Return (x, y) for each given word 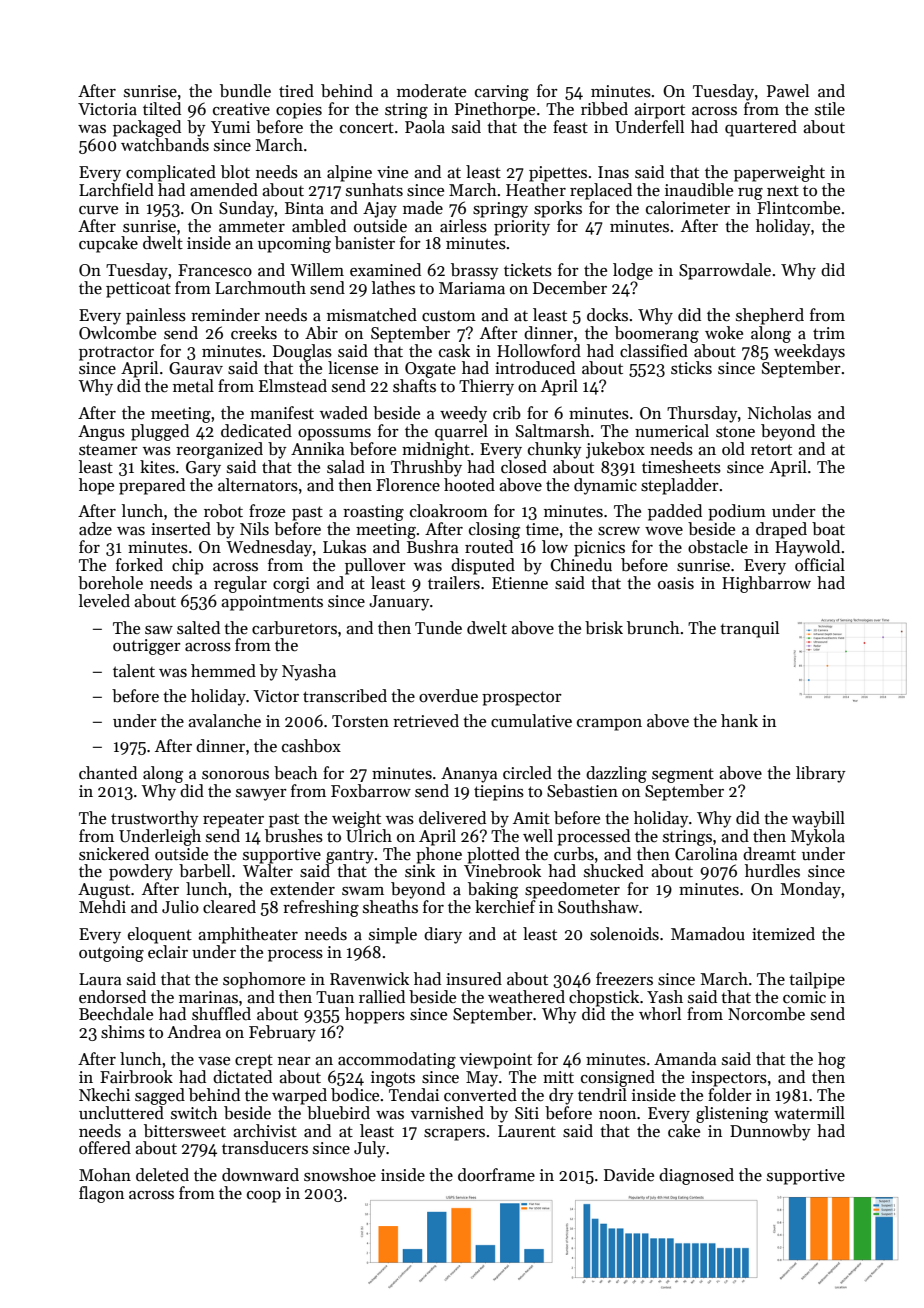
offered (105, 1148)
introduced (535, 368)
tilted (162, 109)
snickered (114, 854)
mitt (558, 1077)
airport (659, 111)
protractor (116, 353)
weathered (526, 997)
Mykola (818, 837)
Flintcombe (798, 208)
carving (502, 93)
